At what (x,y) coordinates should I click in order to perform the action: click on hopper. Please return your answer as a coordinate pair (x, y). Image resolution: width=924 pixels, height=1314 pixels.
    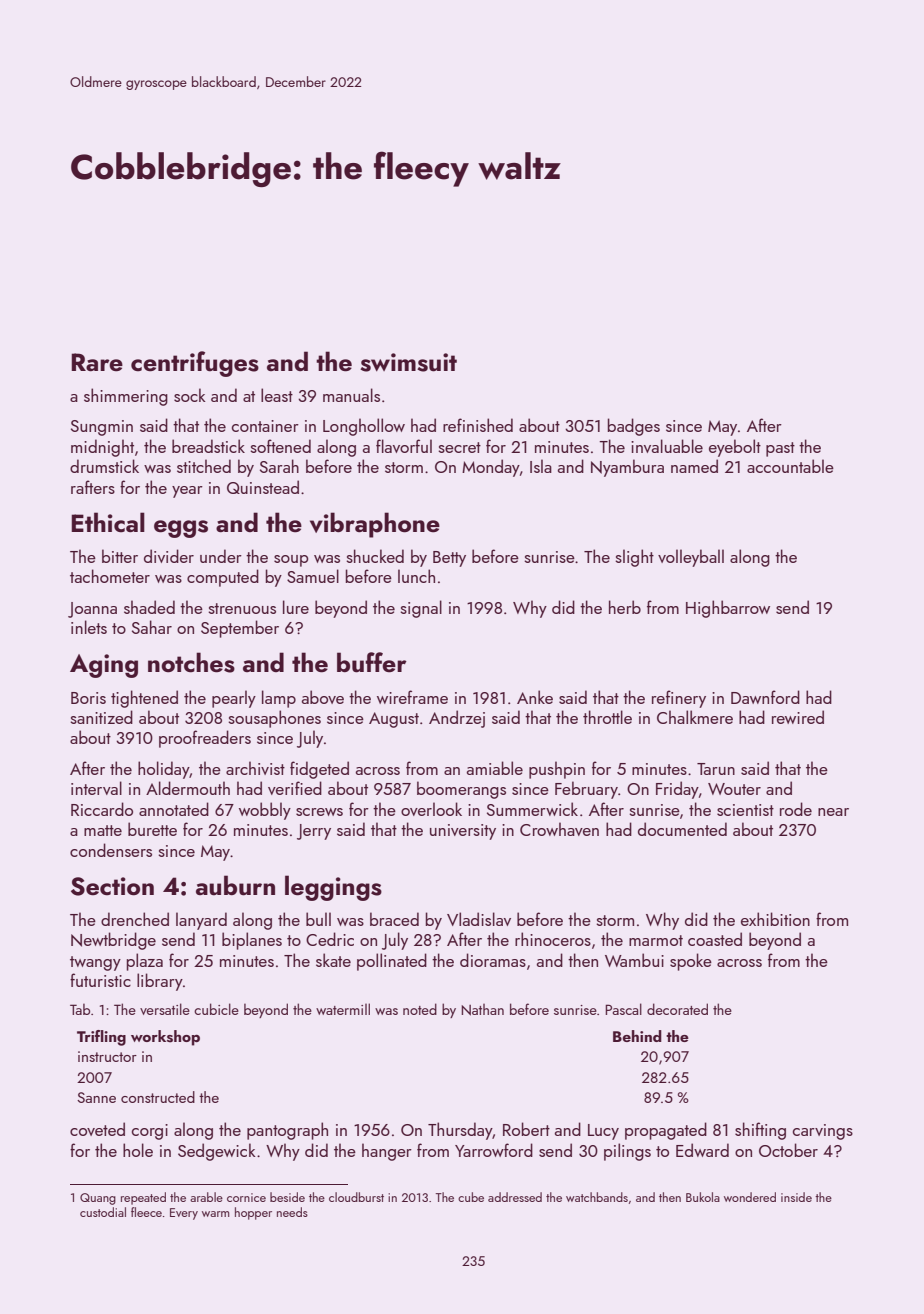
    Looking at the image, I should click on (253, 1213).
